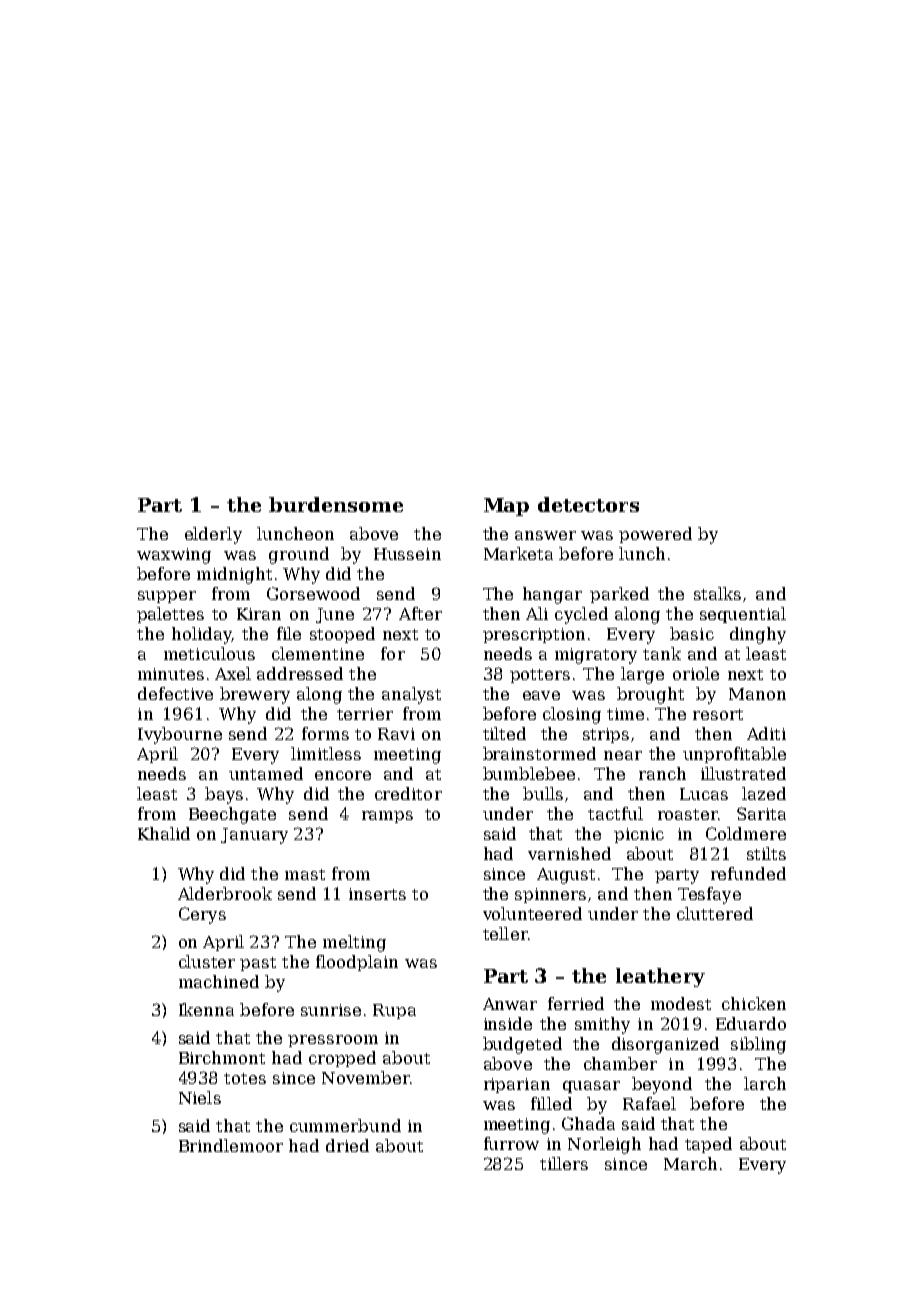  What do you see at coordinates (174, 556) in the page?
I see `waxwing` at bounding box center [174, 556].
